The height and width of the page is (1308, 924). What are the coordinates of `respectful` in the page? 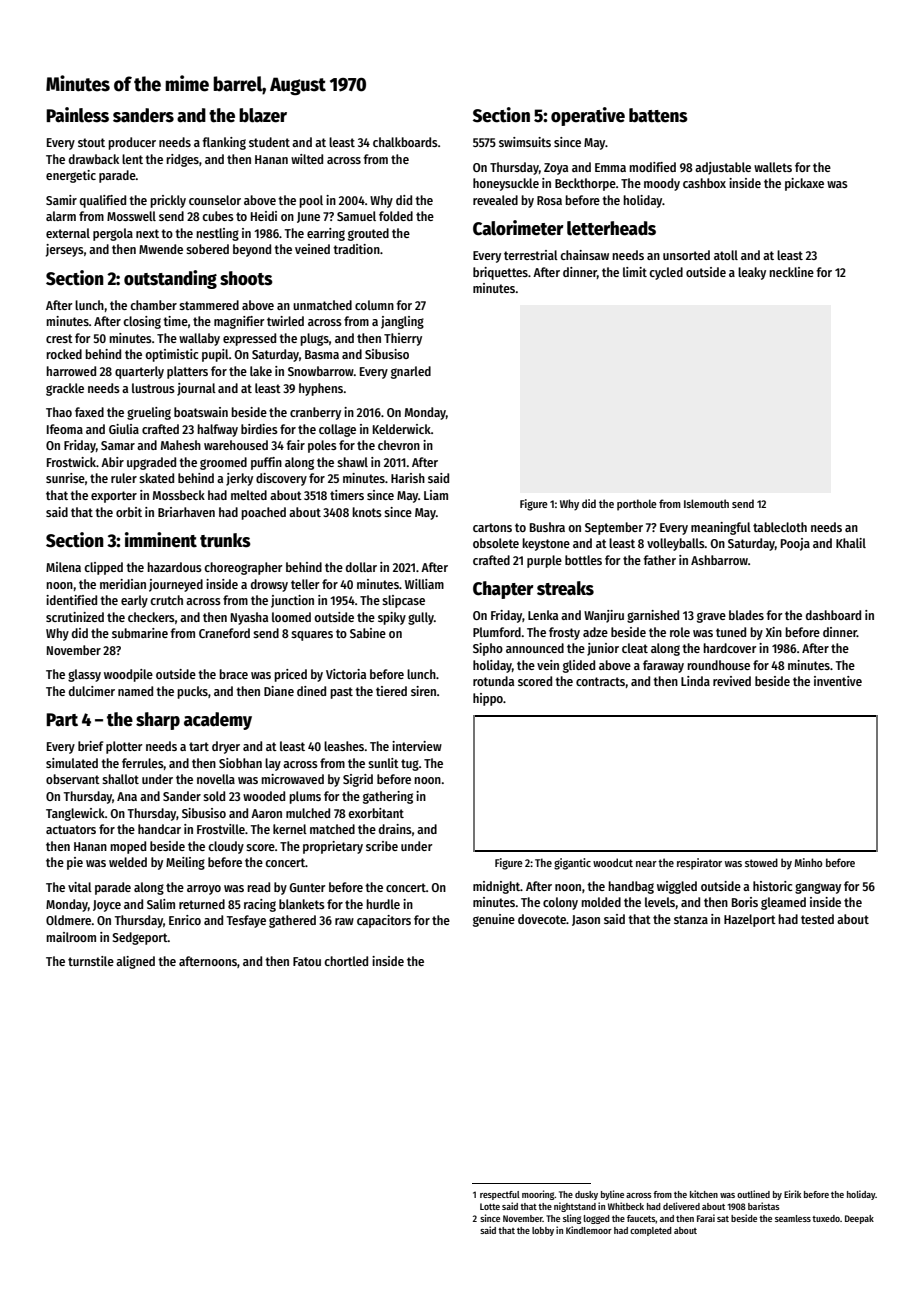 It's located at (500, 1195).
